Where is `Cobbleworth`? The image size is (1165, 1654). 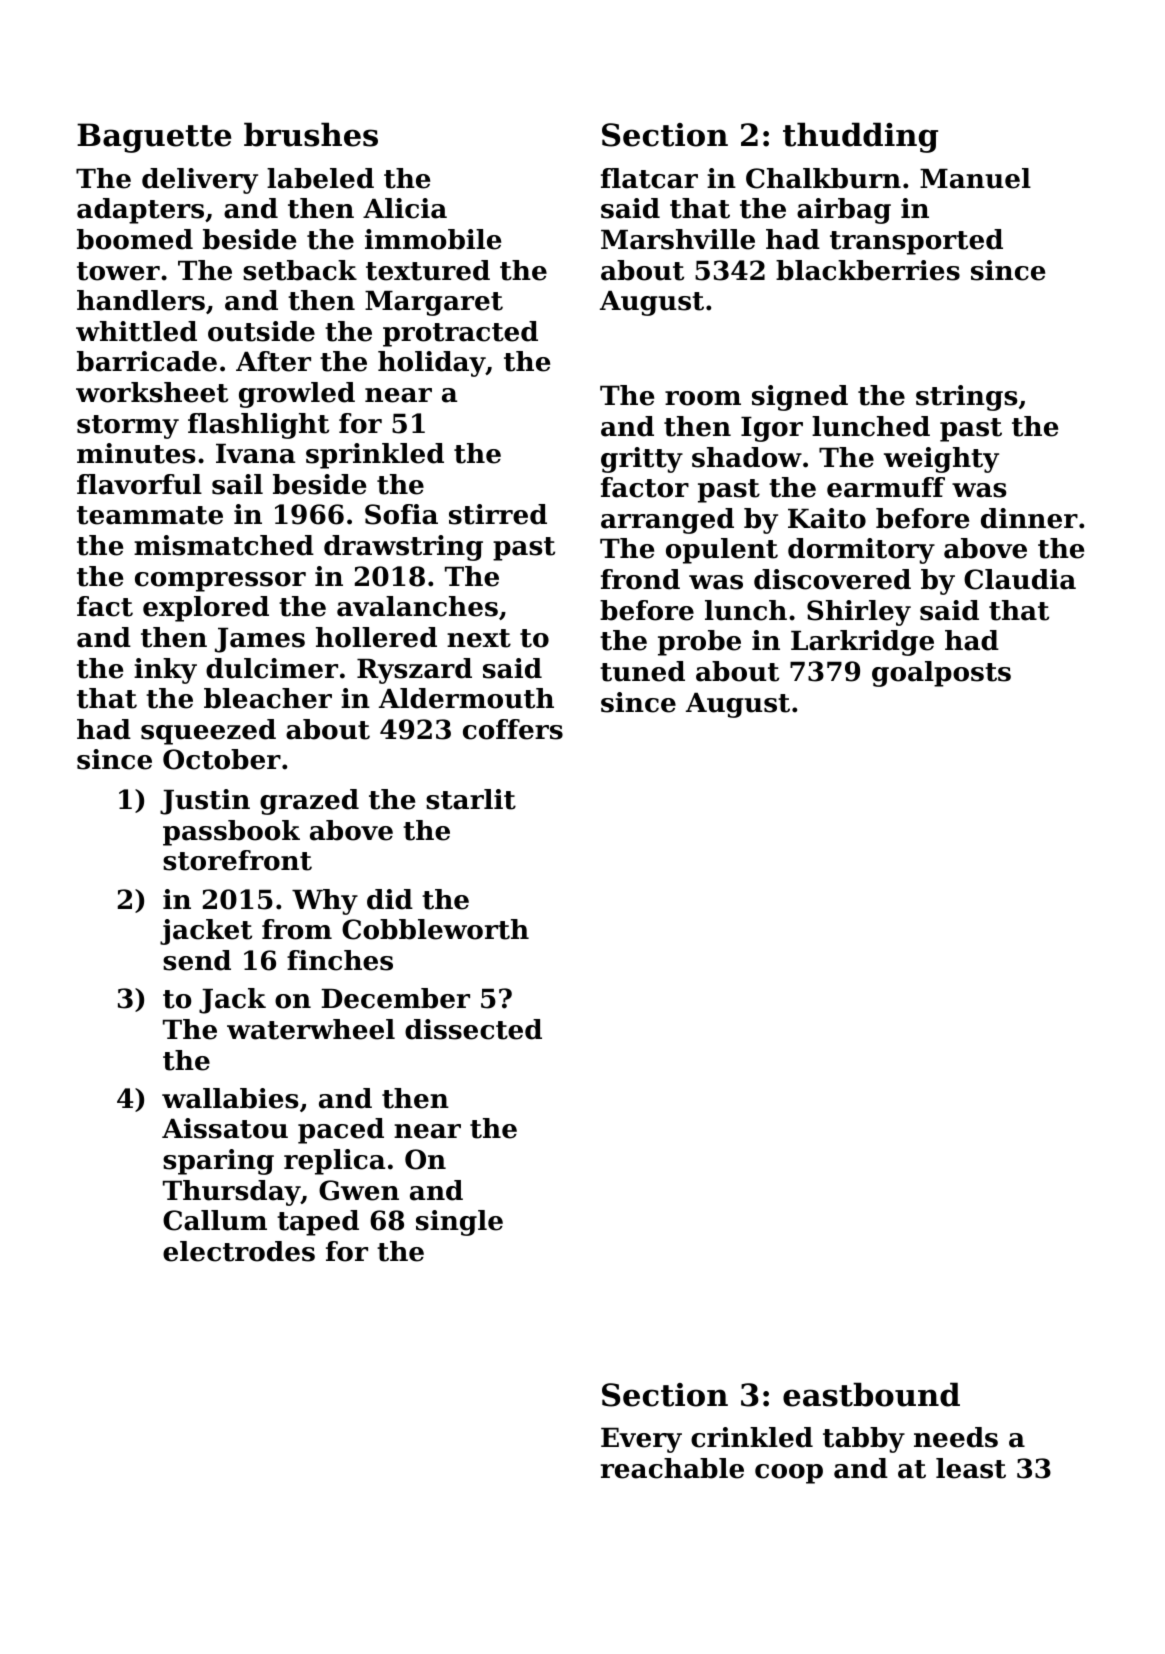 Cobbleworth is located at coordinates (435, 929).
